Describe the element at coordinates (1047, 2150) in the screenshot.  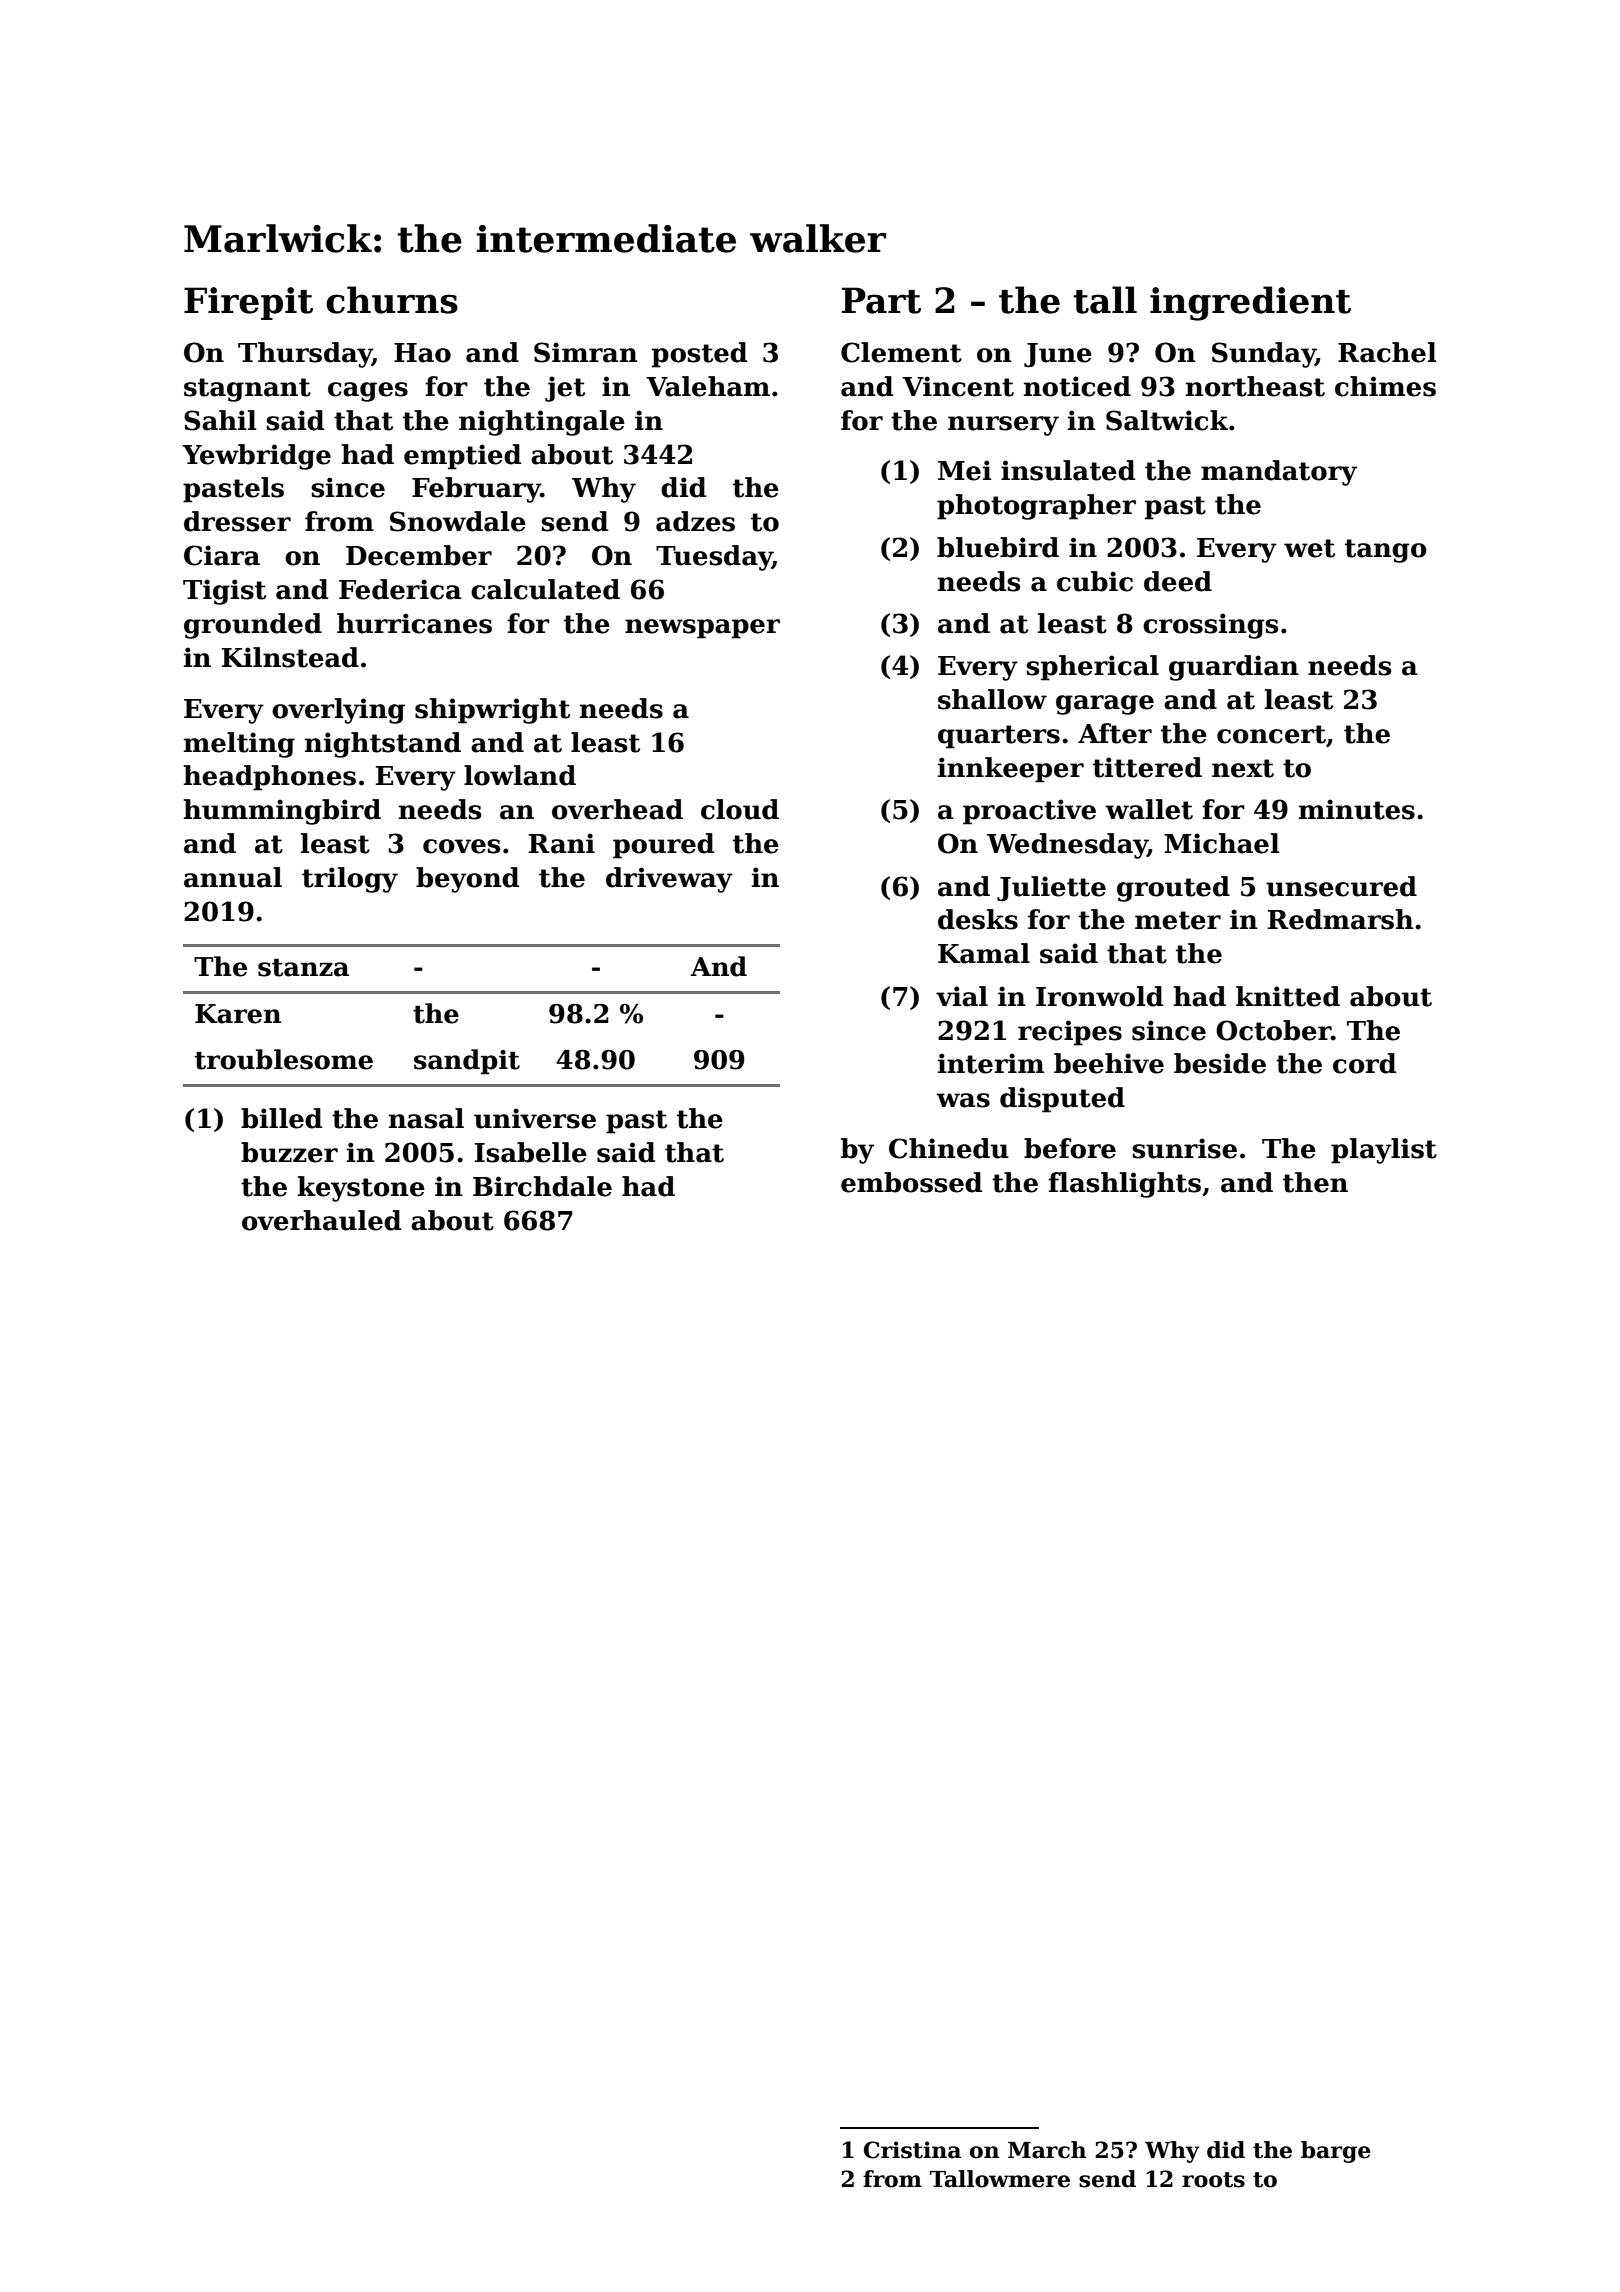
I see `March` at that location.
